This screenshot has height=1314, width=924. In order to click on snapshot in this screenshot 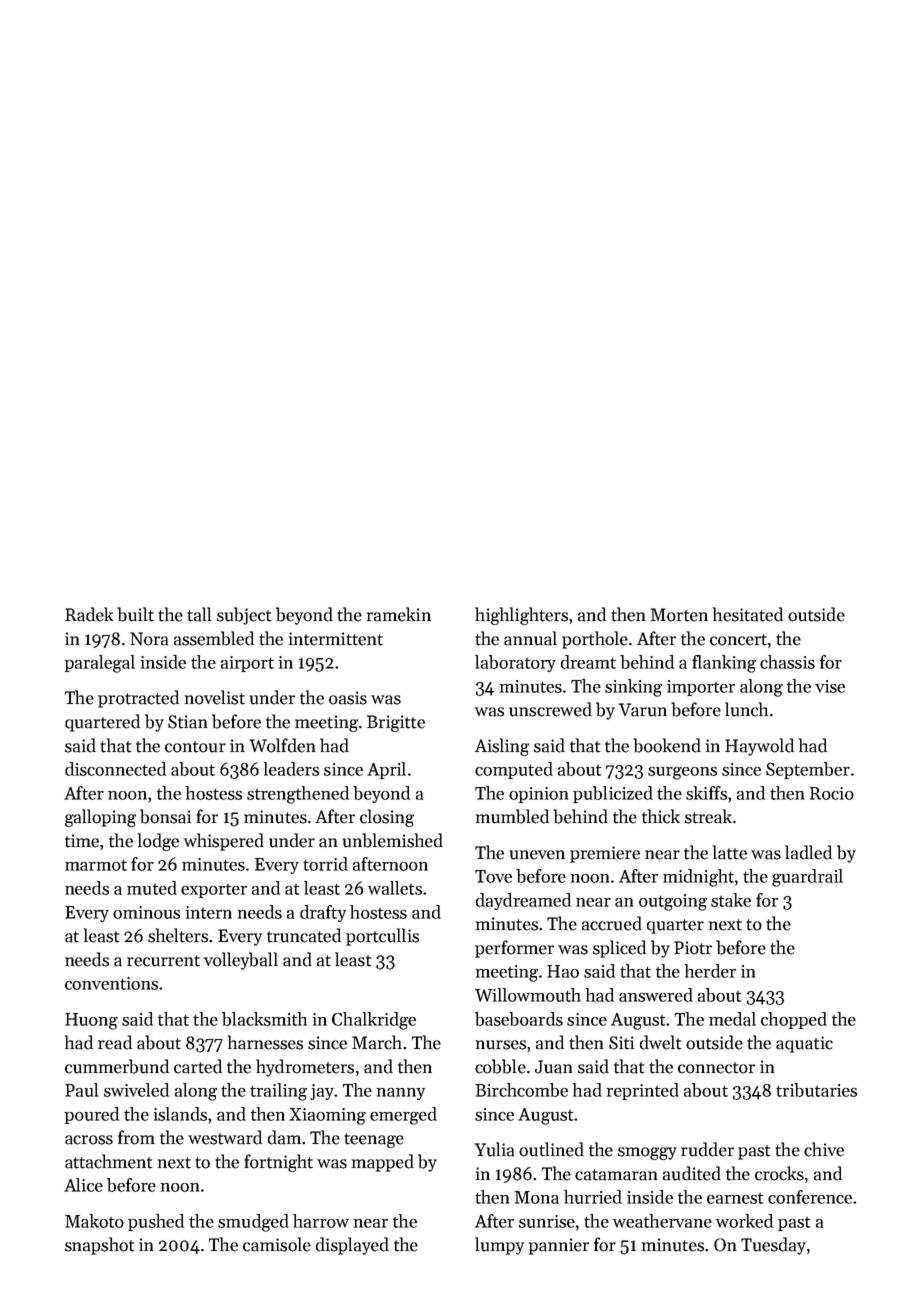, I will do `click(100, 1246)`.
